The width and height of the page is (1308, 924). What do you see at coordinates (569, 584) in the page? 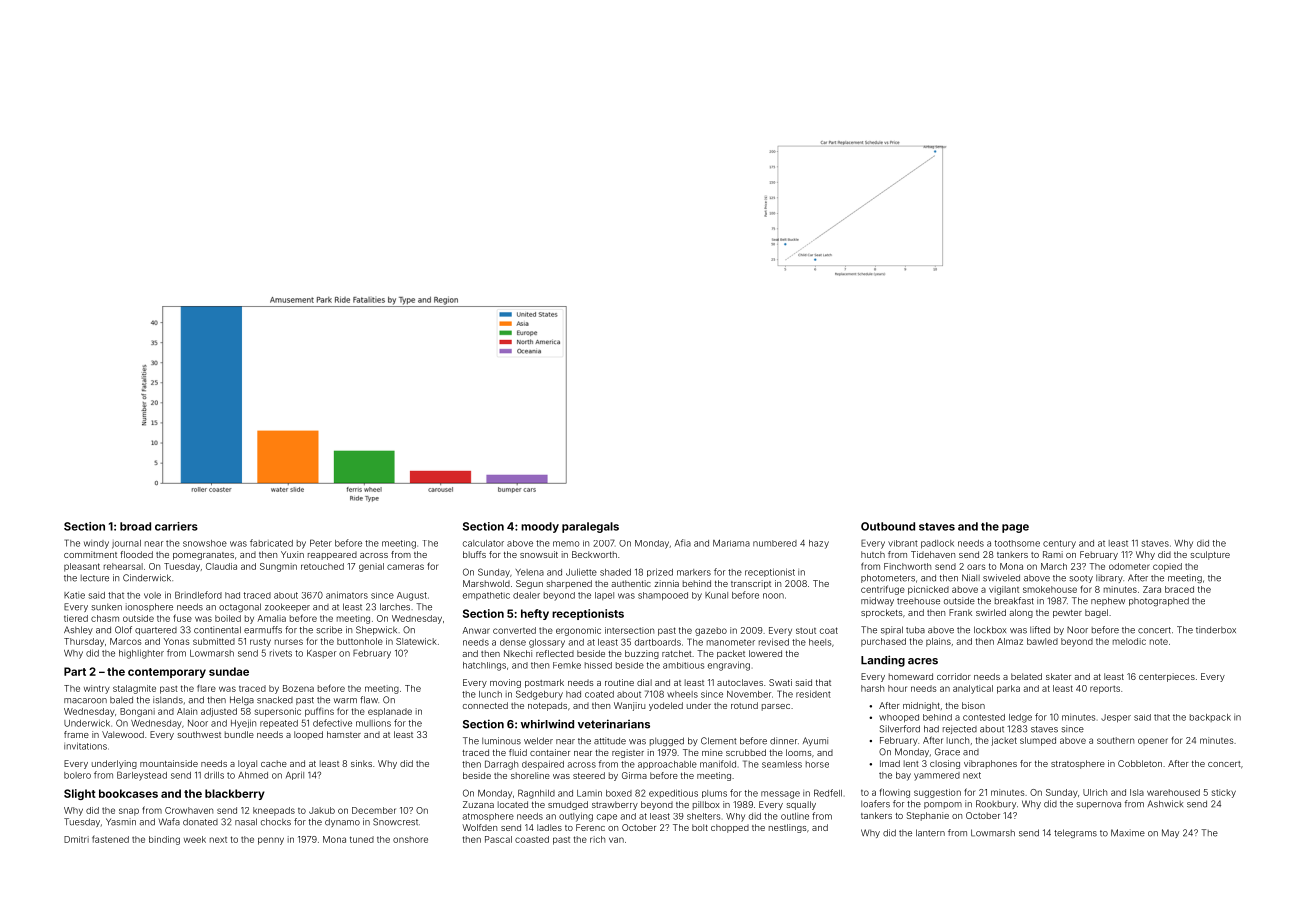
I see `sharpened` at bounding box center [569, 584].
